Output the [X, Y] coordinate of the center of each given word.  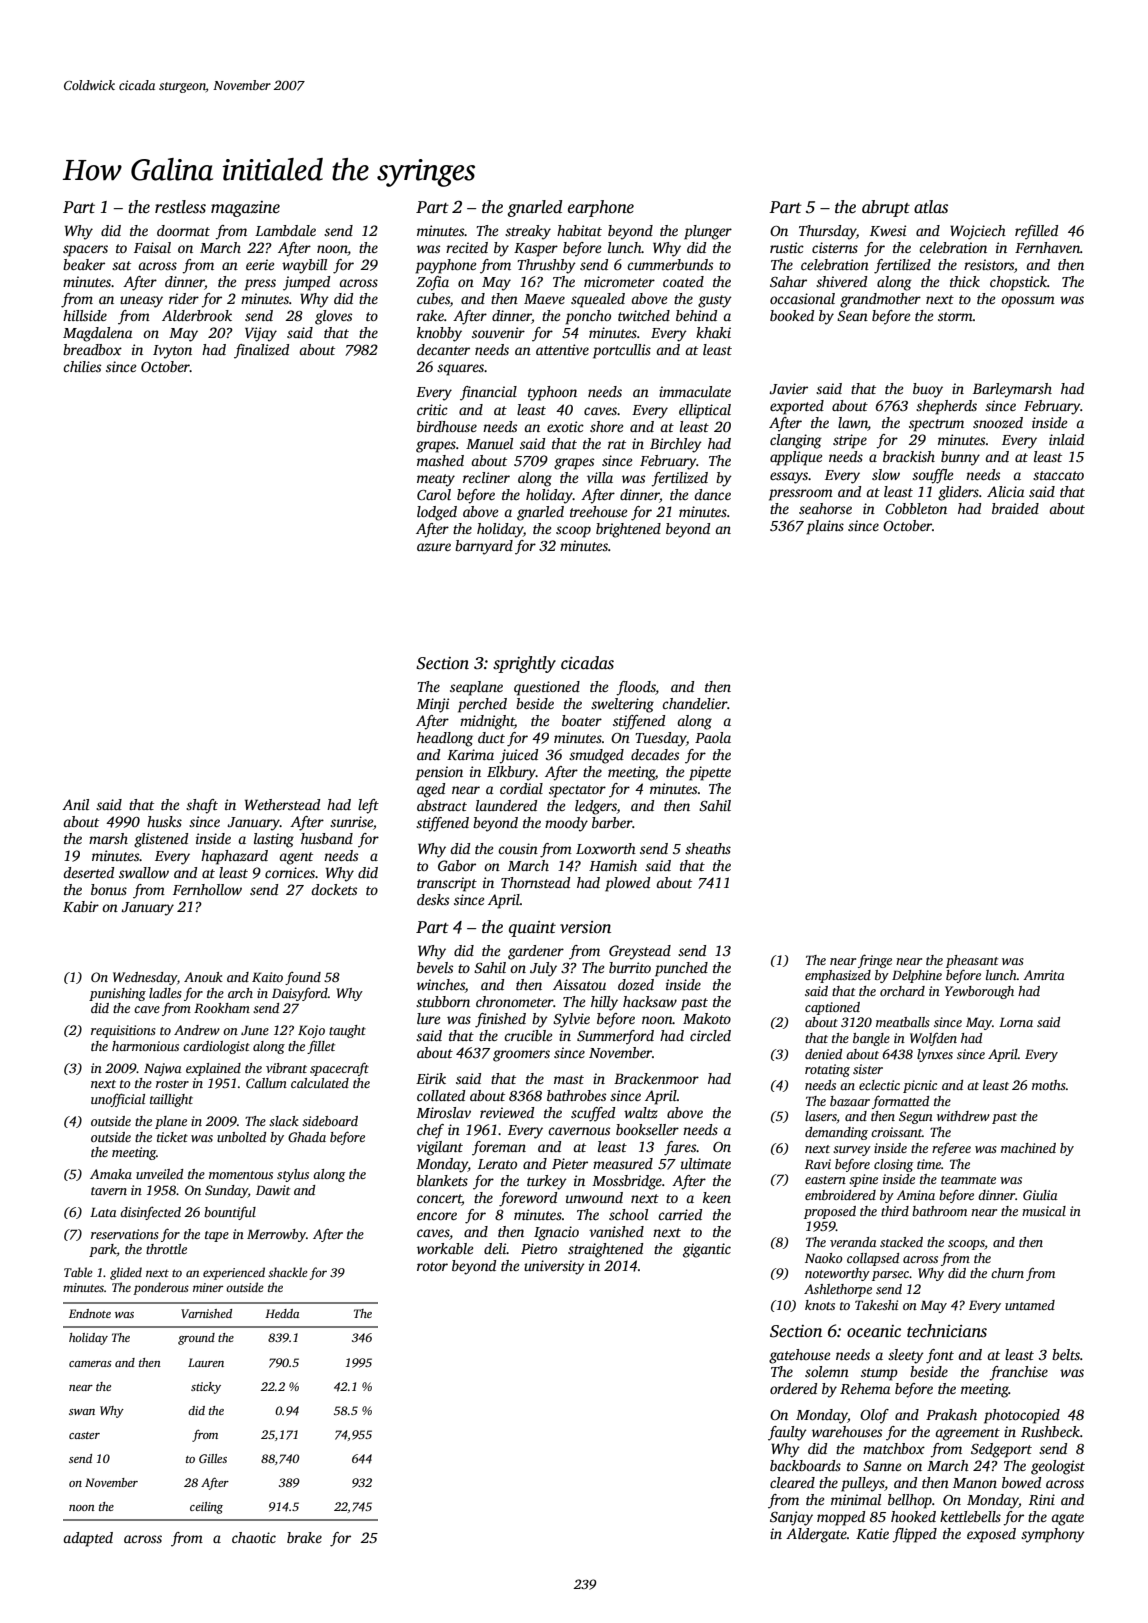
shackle [287, 1272]
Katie [872, 1533]
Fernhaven [1047, 247]
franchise [1018, 1373]
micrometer [619, 281]
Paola [713, 737]
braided [1015, 508]
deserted [88, 872]
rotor [432, 1266]
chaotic [254, 1537]
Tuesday [660, 739]
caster [84, 1435]
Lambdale [285, 230]
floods [636, 688]
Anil [75, 804]
